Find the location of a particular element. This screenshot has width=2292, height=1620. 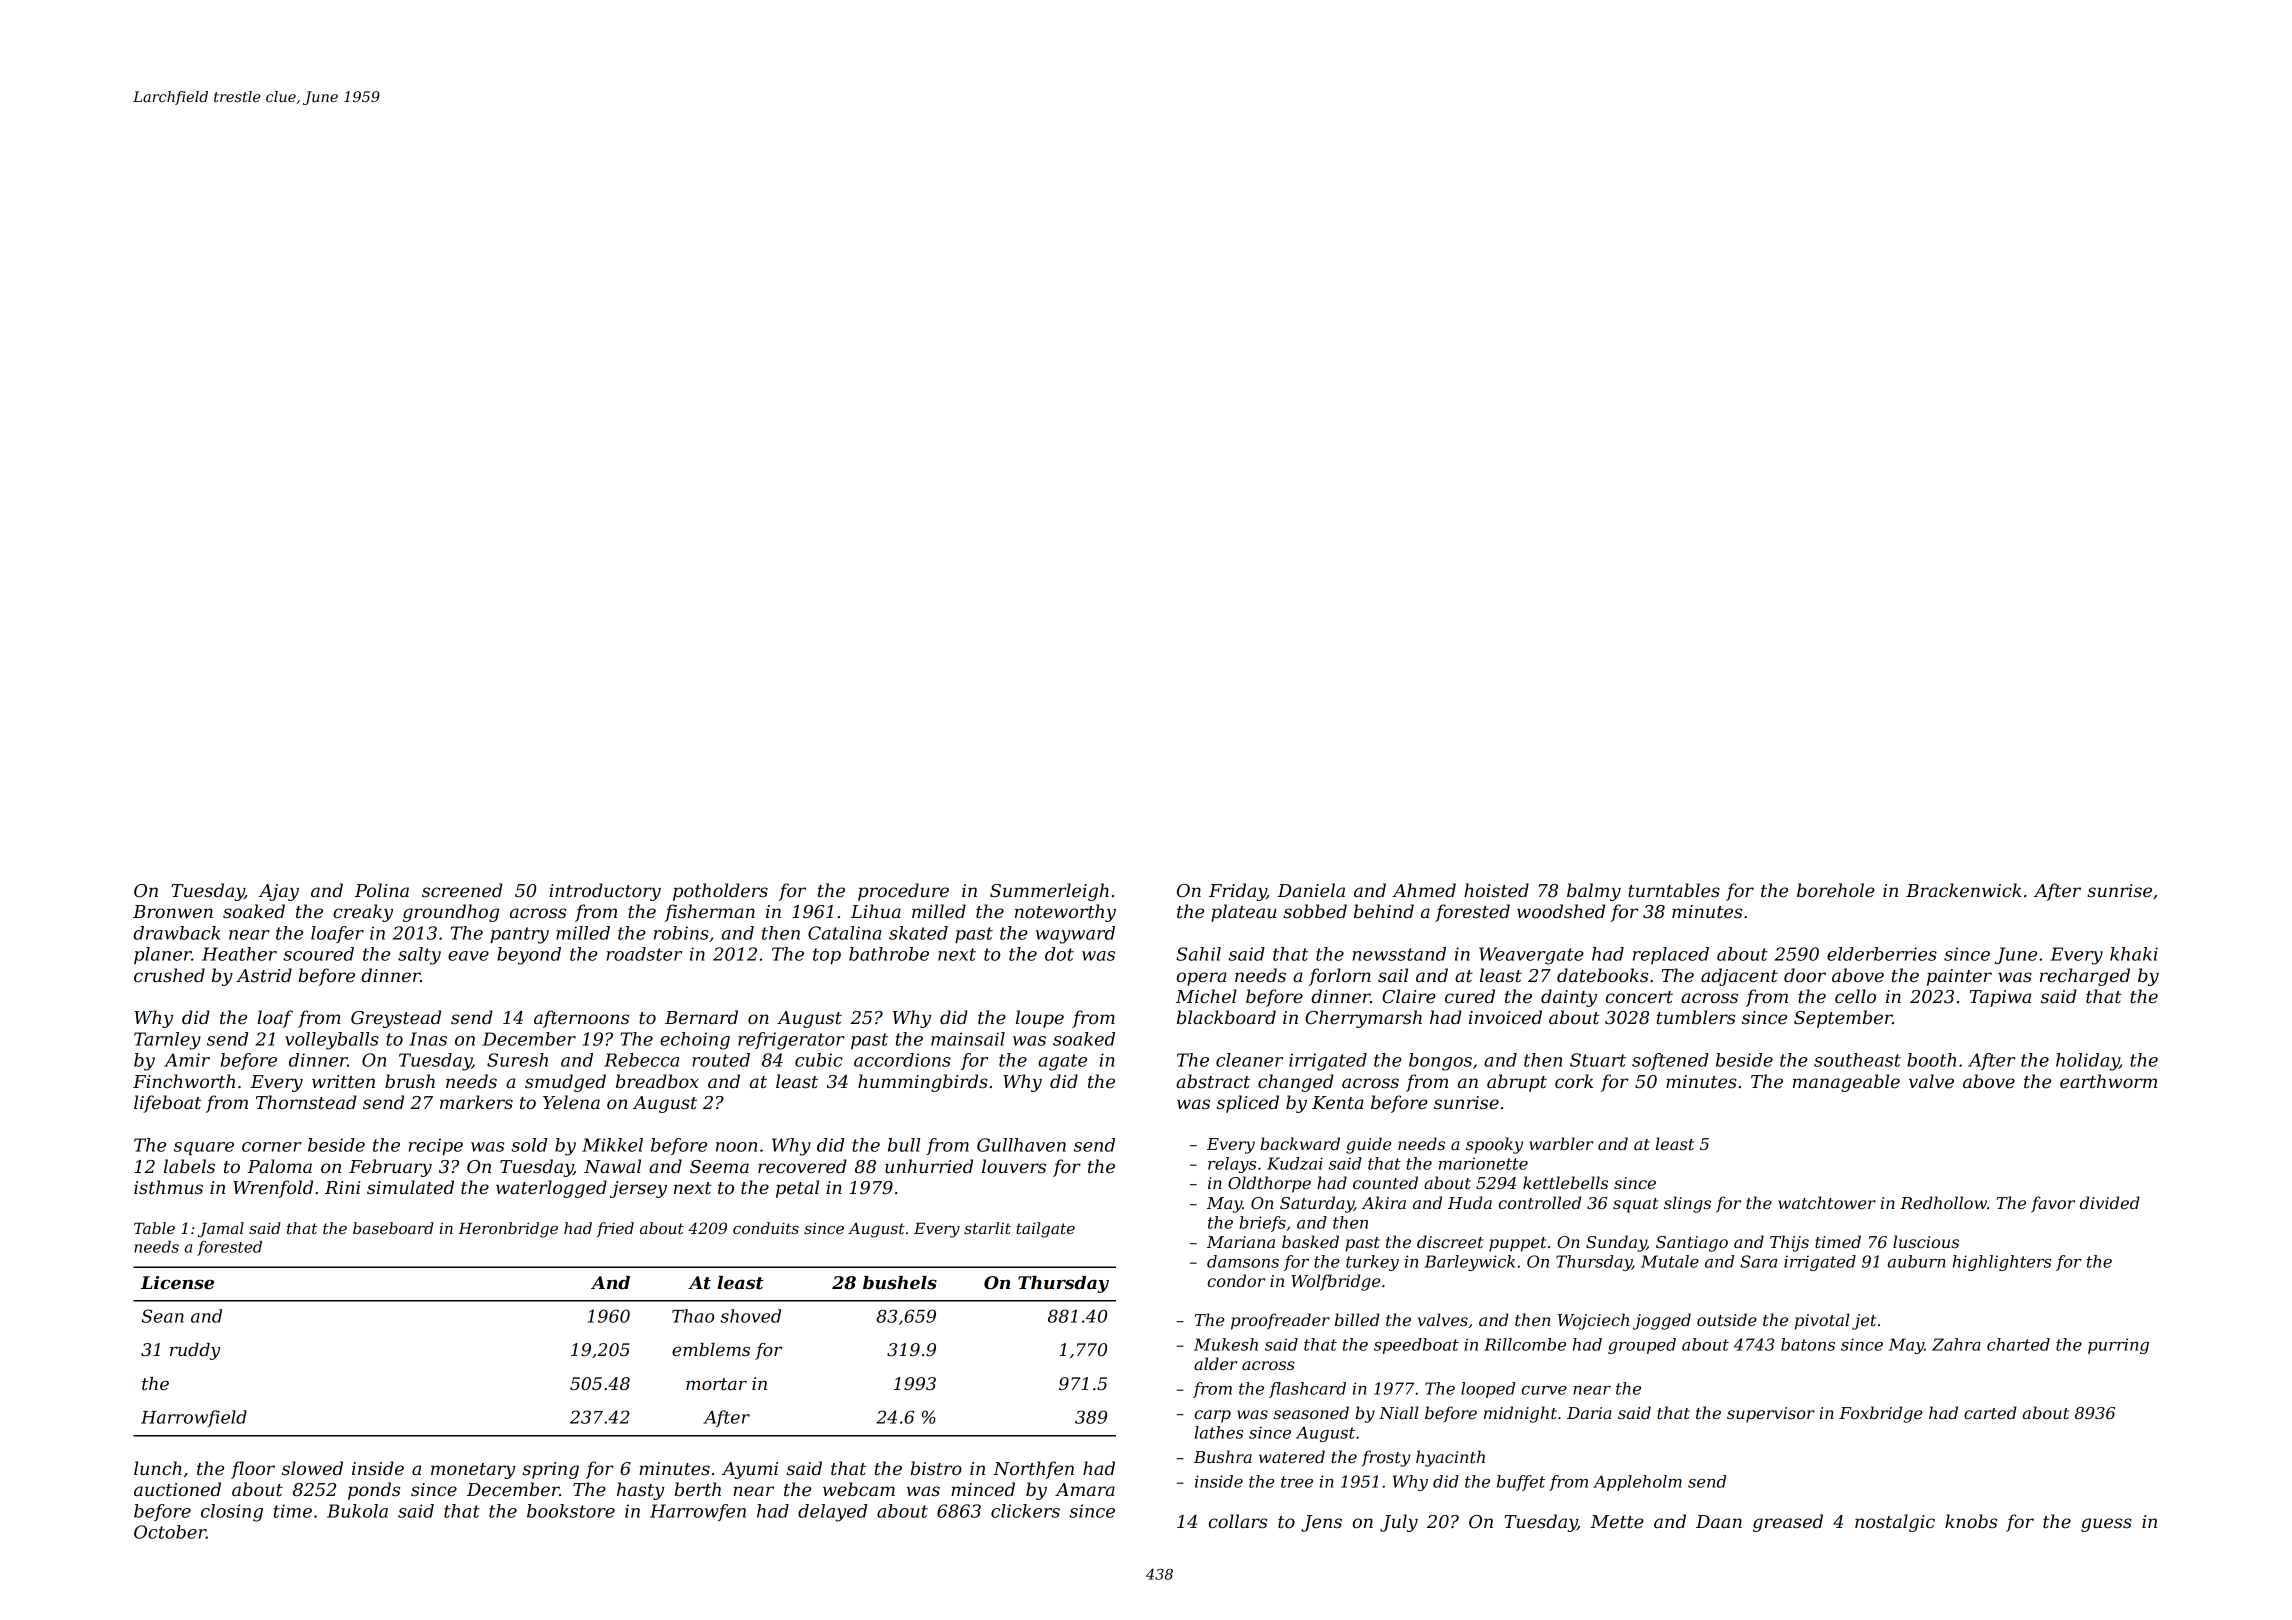

recharged is located at coordinates (2085, 977).
